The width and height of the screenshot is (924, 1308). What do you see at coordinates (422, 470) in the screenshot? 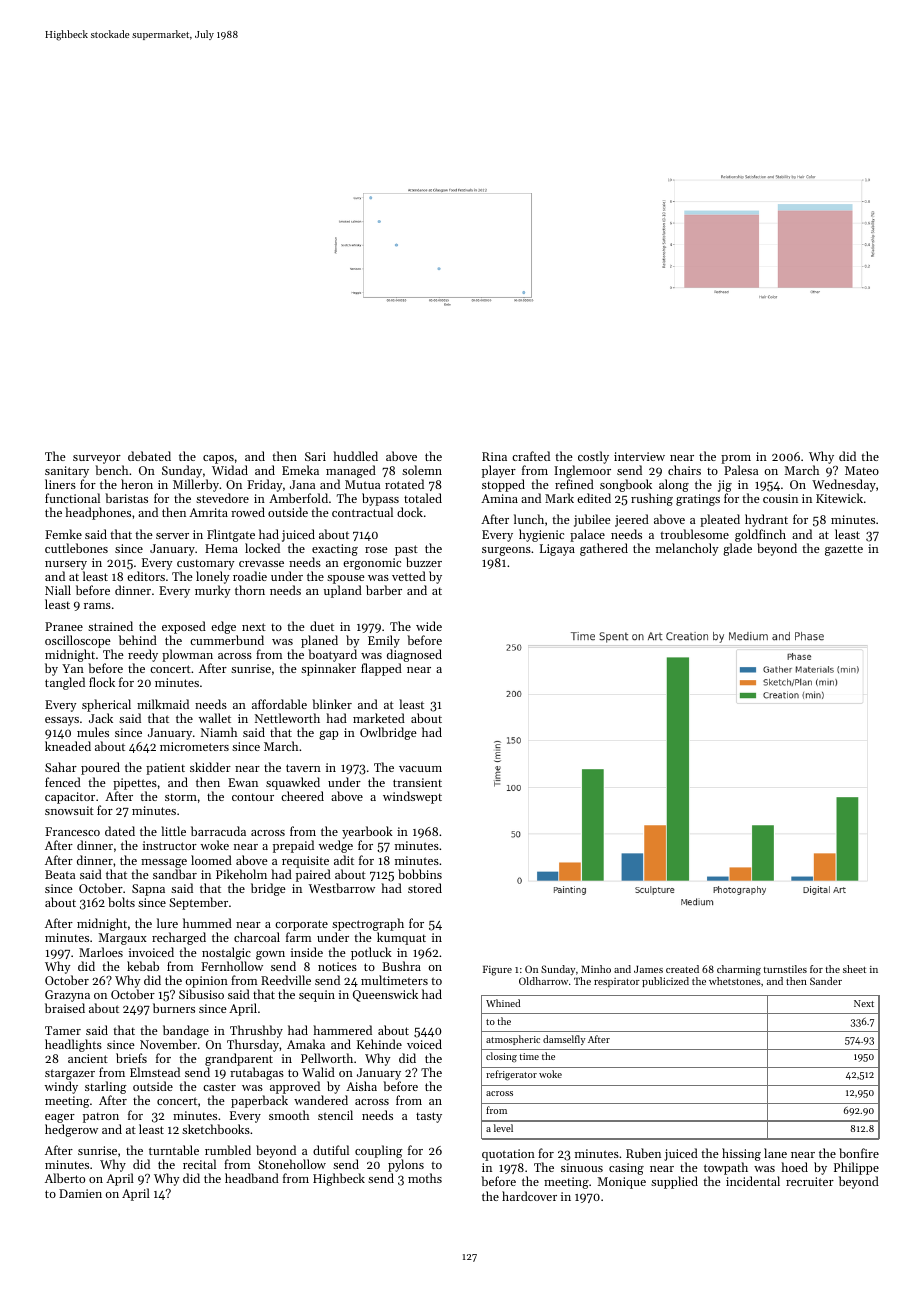
I see `solemn` at bounding box center [422, 470].
